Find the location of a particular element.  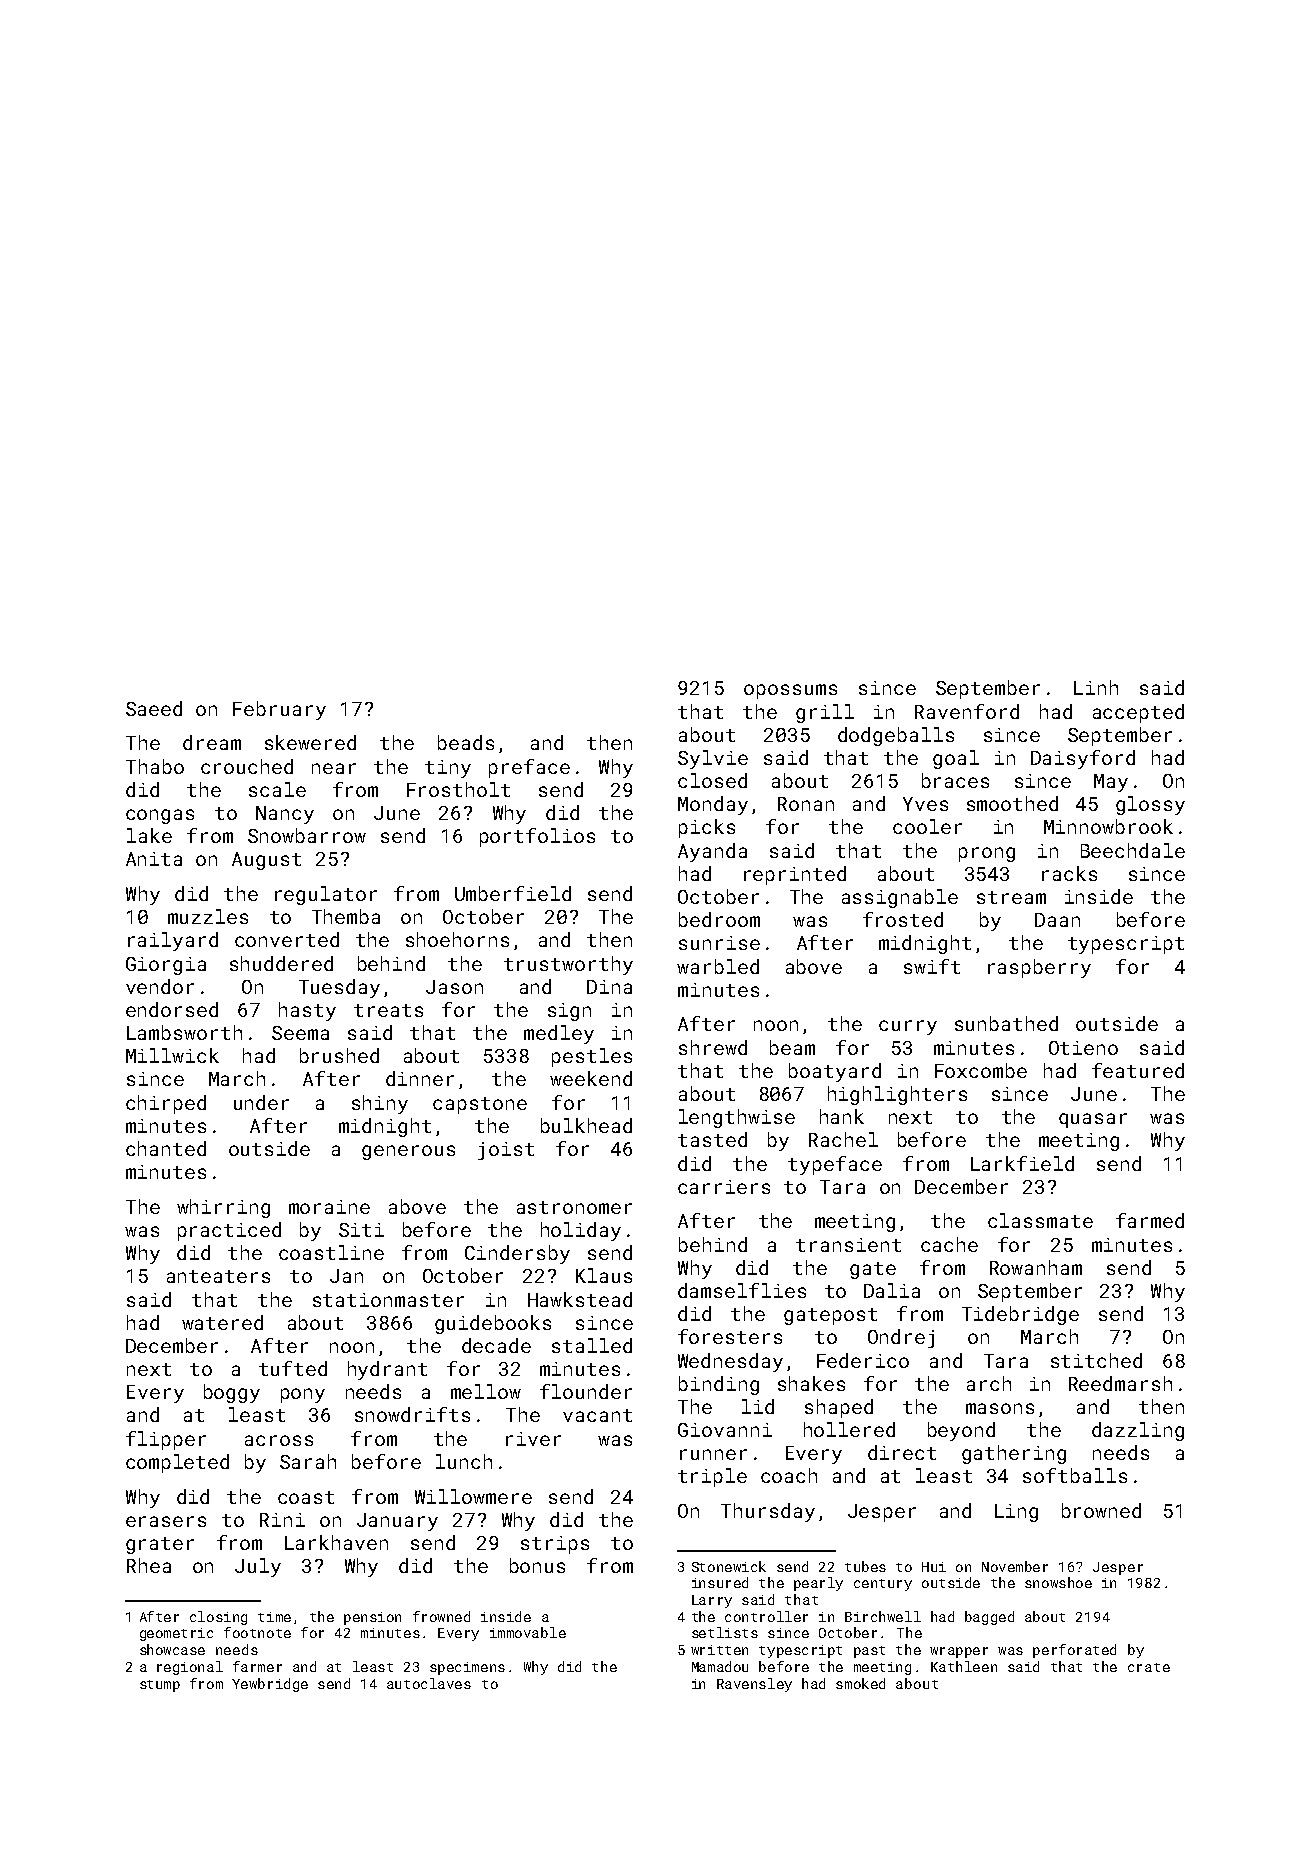

Linh is located at coordinates (1096, 687).
